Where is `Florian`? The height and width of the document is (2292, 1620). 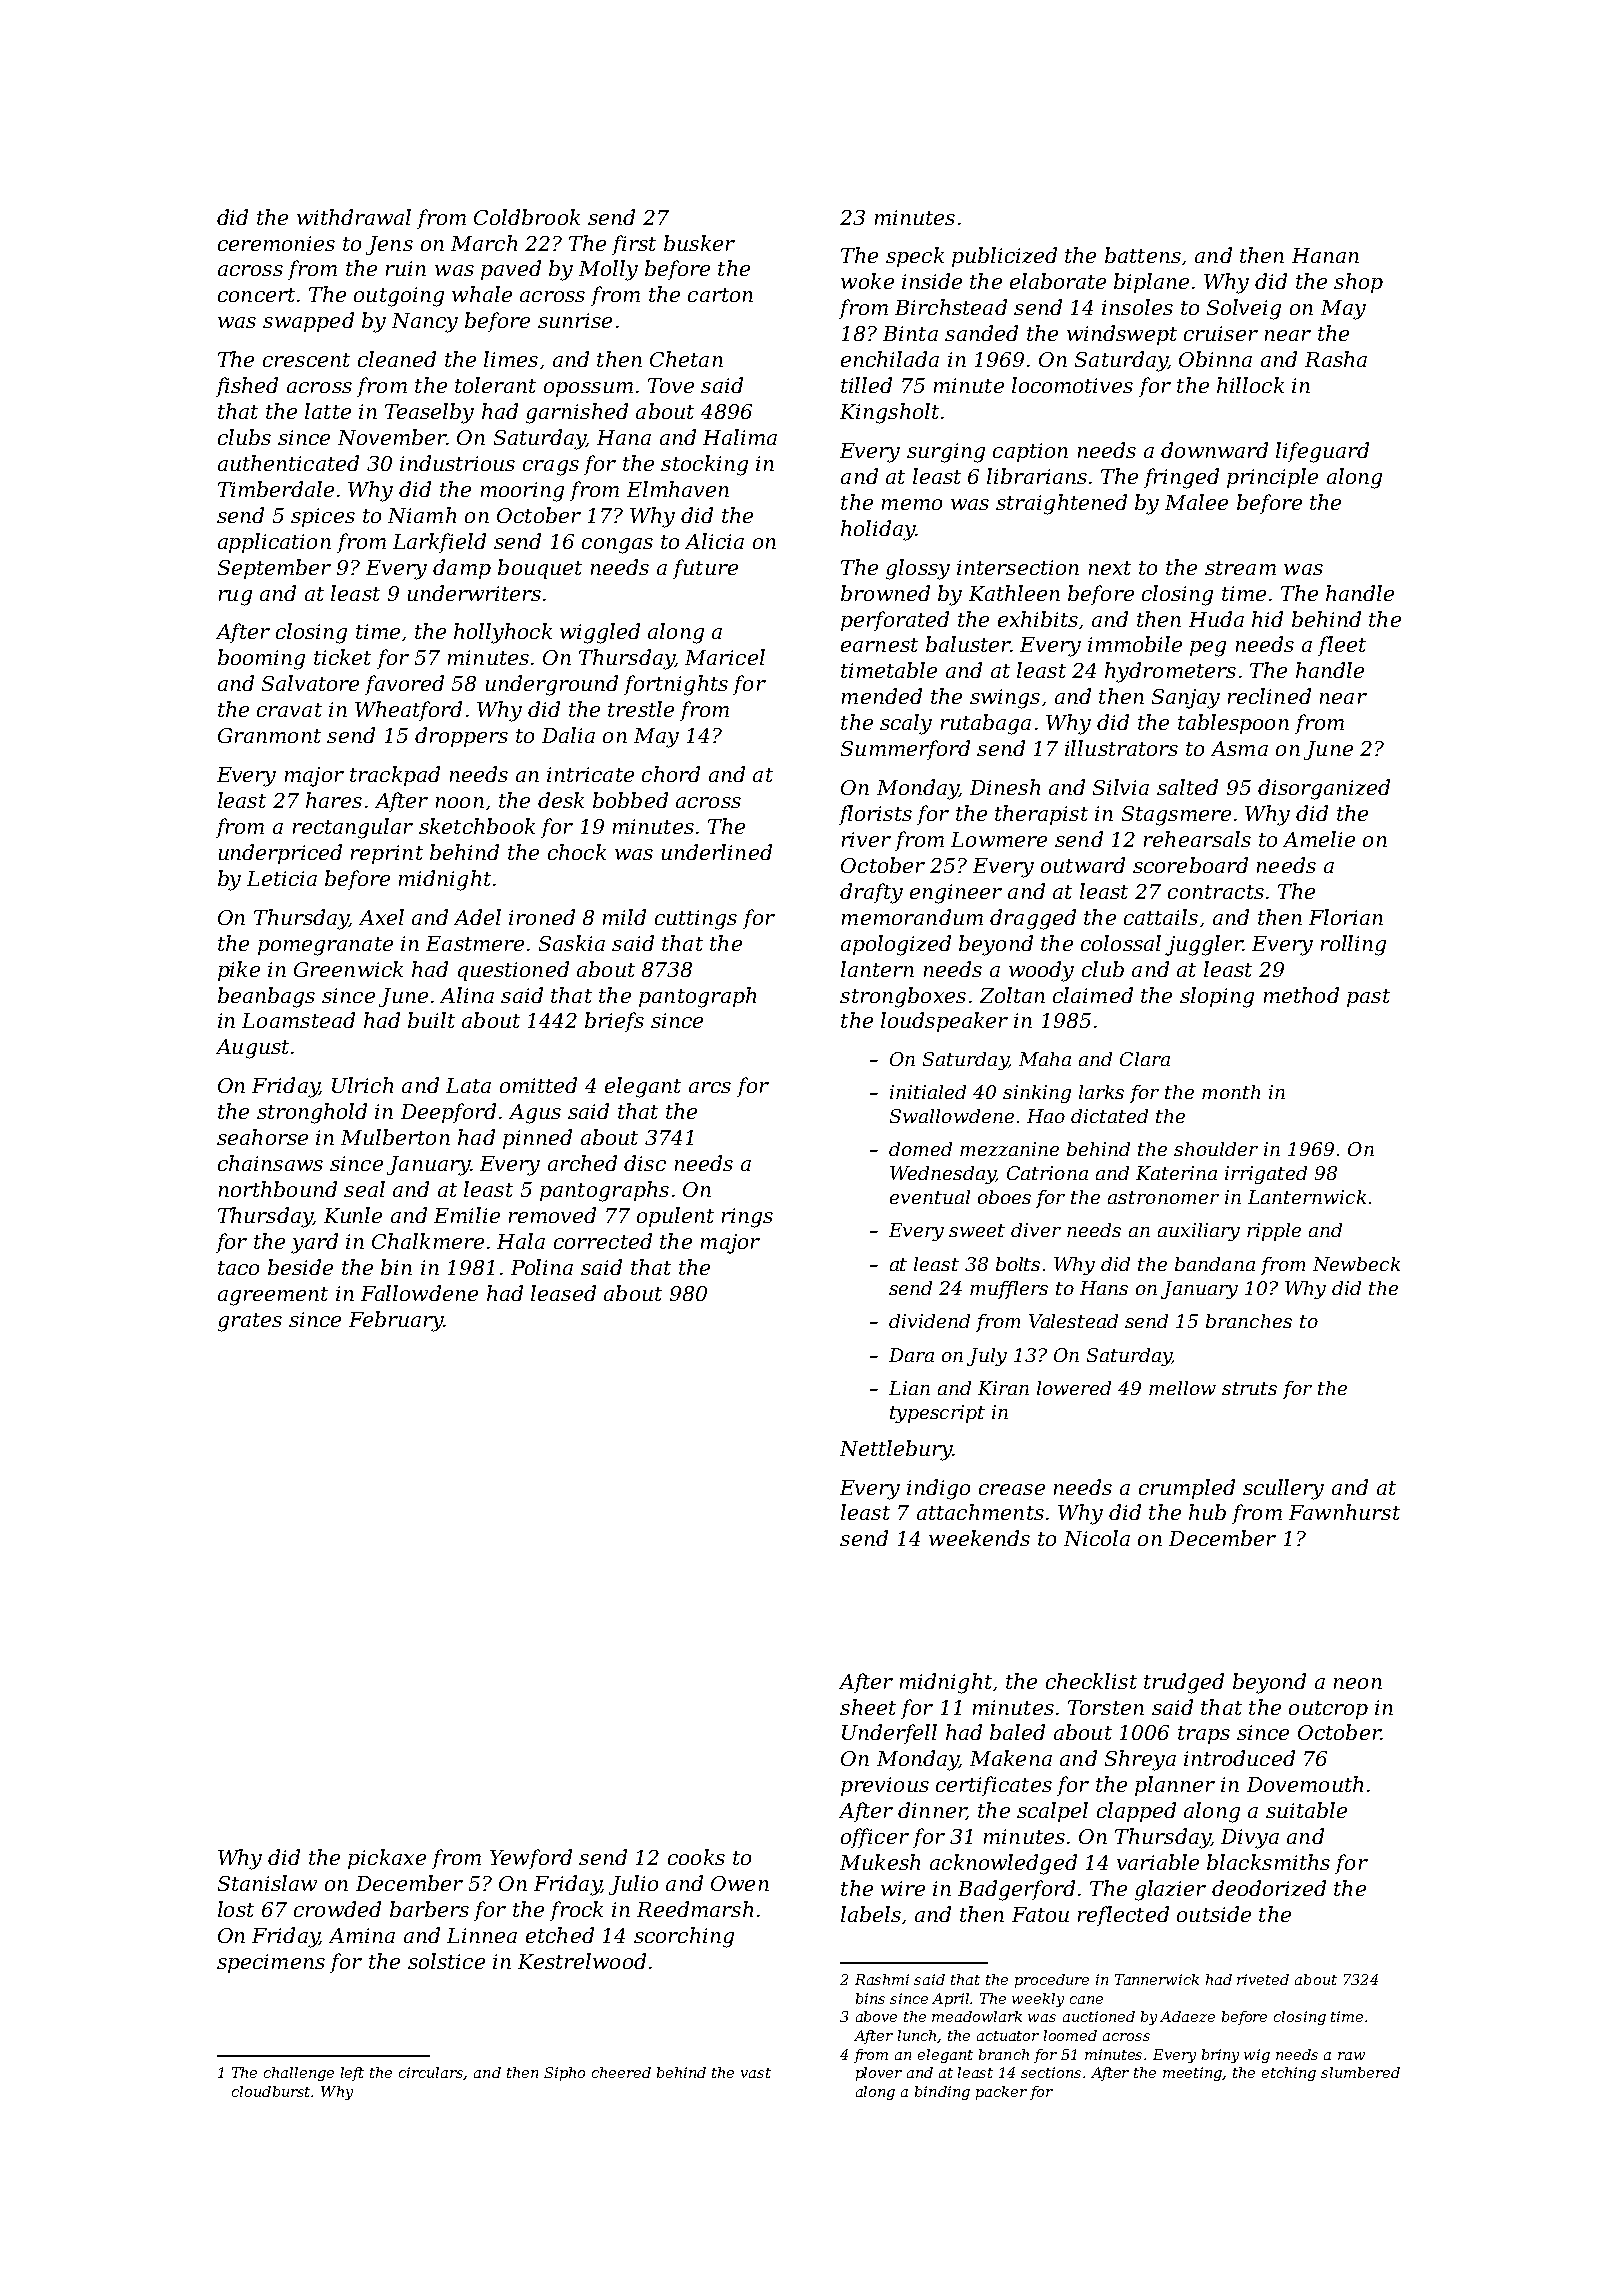
Florian is located at coordinates (1346, 917).
